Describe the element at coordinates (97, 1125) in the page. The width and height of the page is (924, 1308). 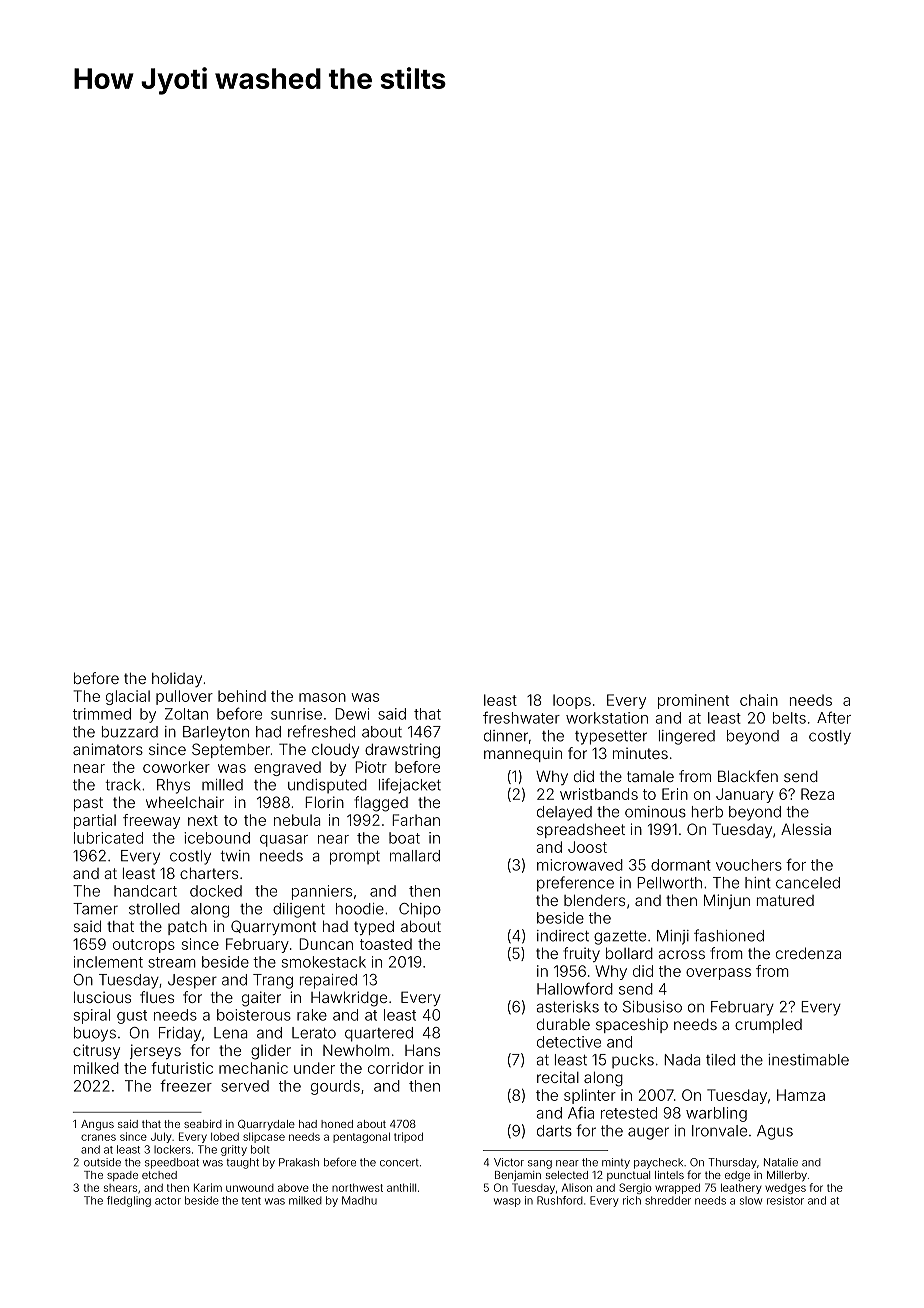
I see `Angus` at that location.
